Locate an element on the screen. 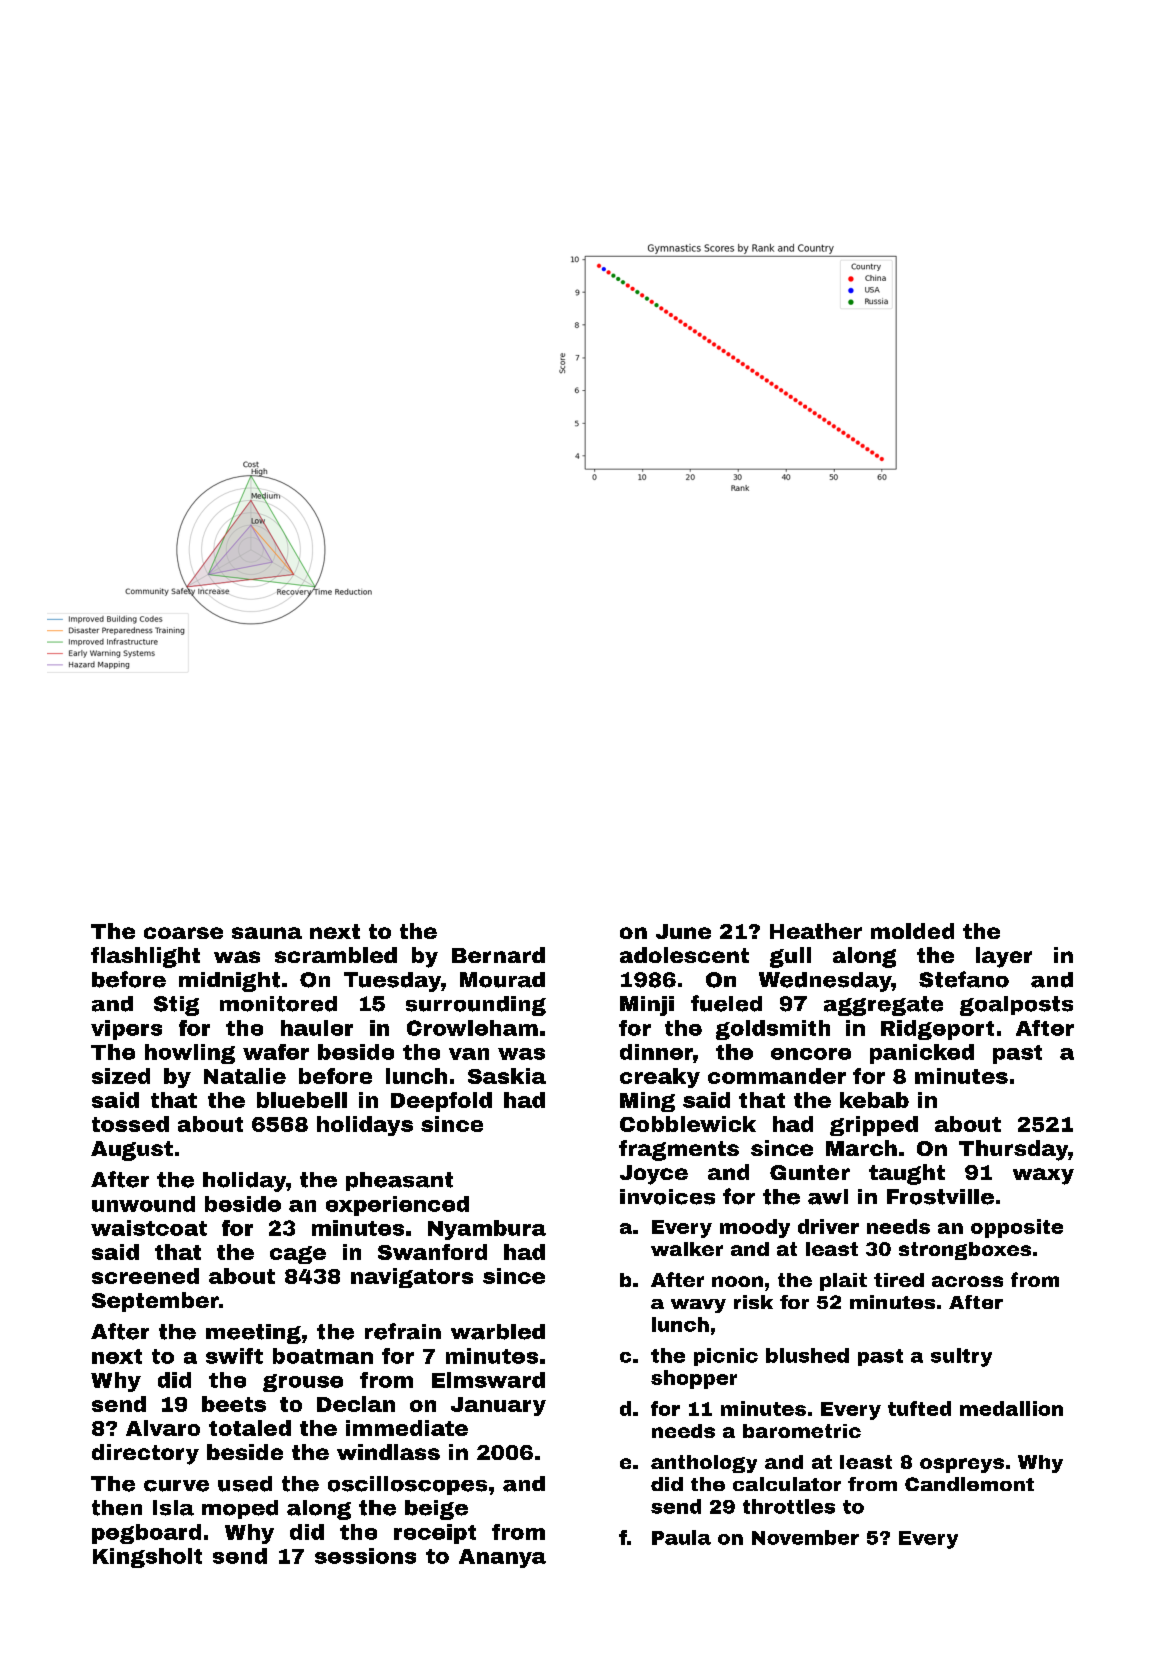 The width and height of the screenshot is (1165, 1654). Ananya is located at coordinates (502, 1558).
